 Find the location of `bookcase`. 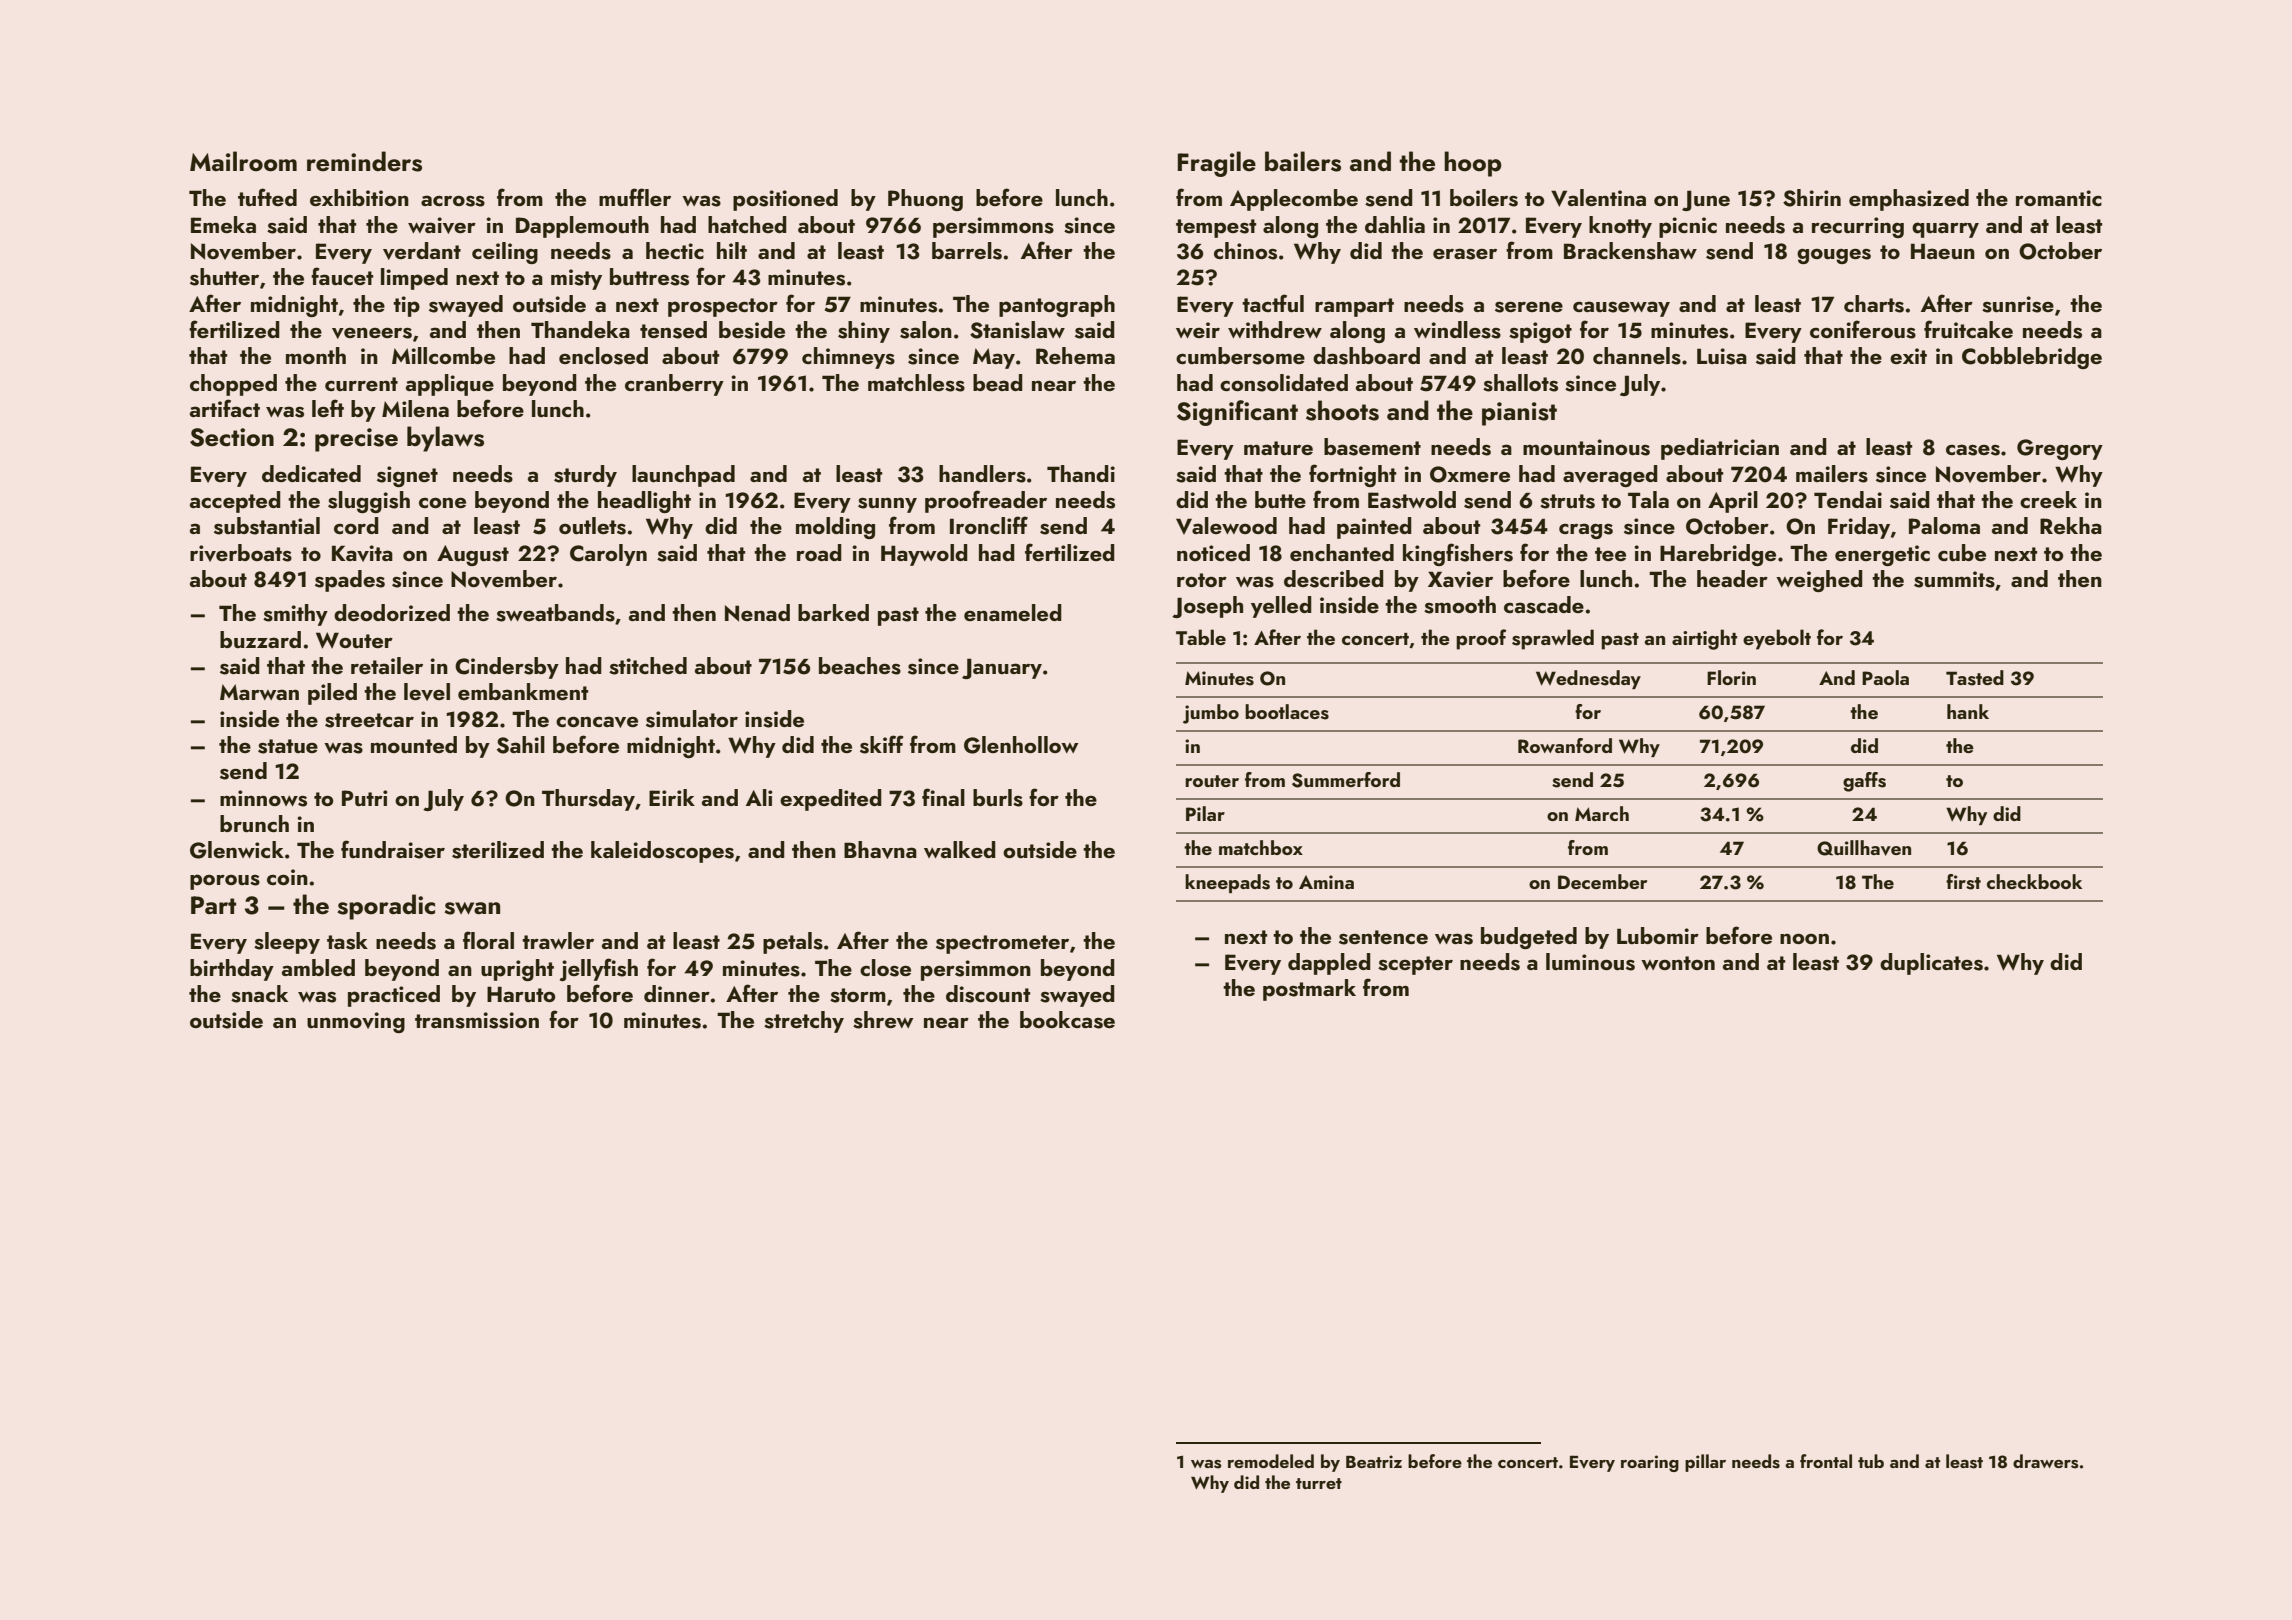

bookcase is located at coordinates (1067, 1020).
